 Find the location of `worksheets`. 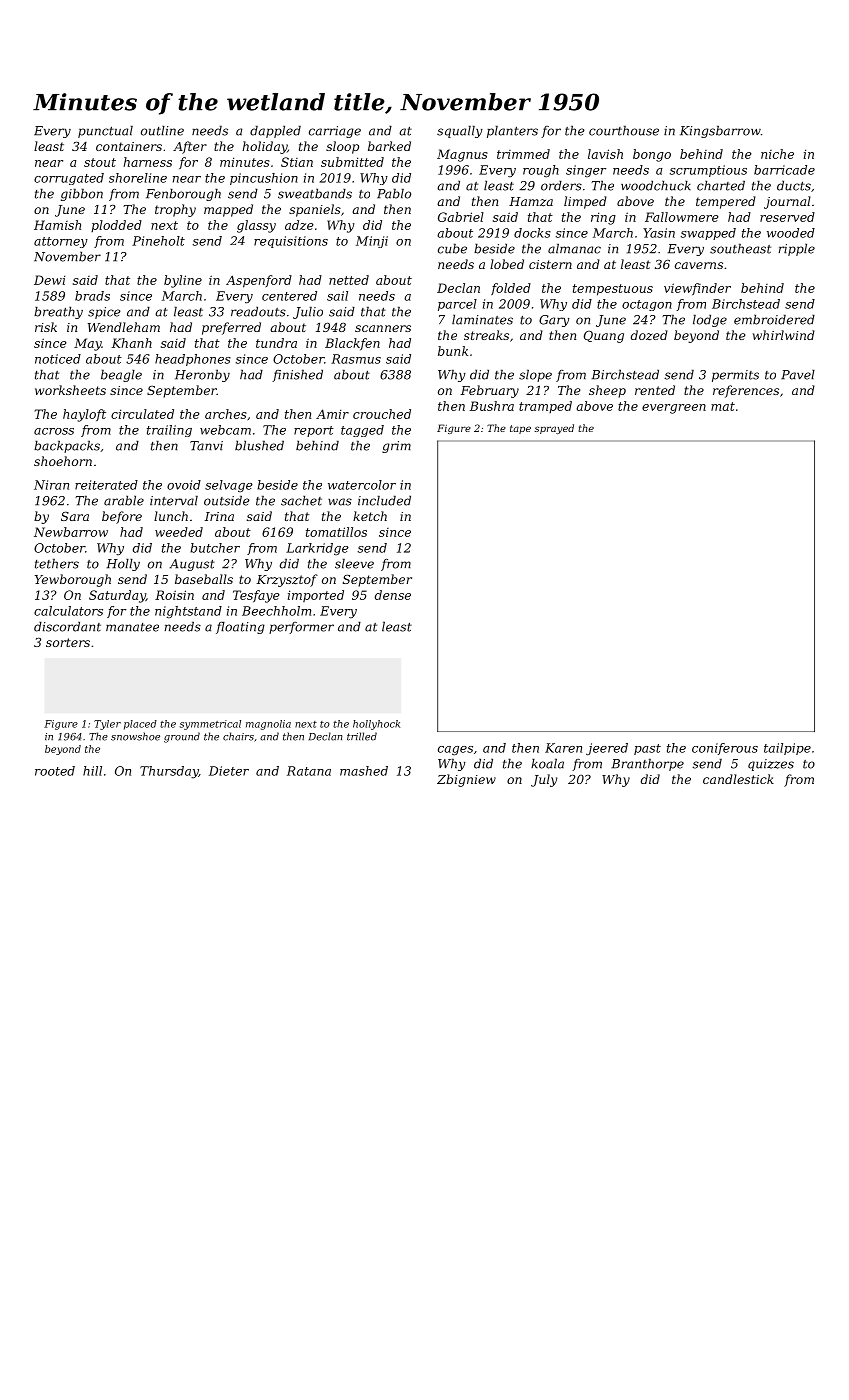

worksheets is located at coordinates (70, 390).
